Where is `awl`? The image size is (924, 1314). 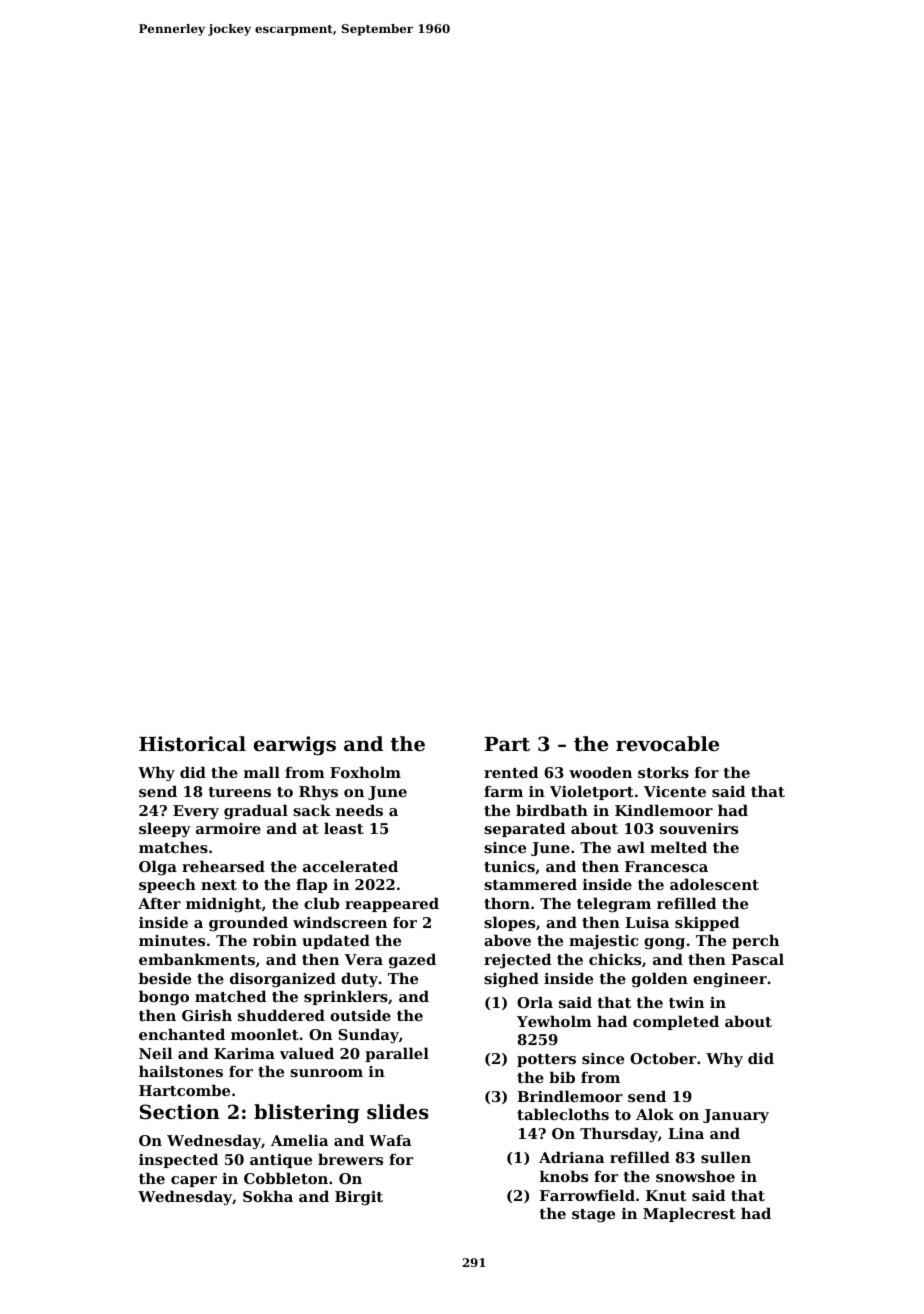 awl is located at coordinates (631, 847).
